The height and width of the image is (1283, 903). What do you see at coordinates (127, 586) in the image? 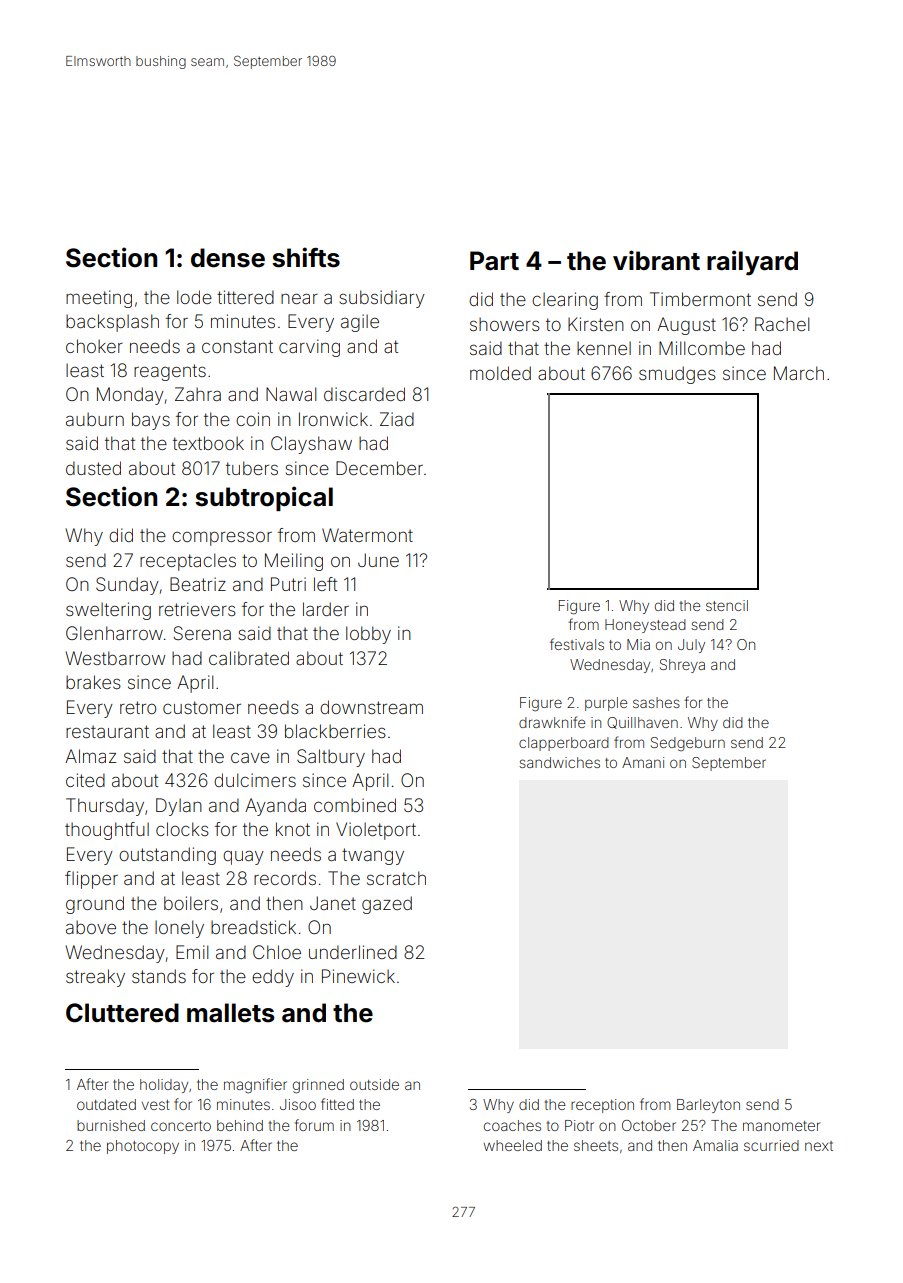
I see `Sunday` at bounding box center [127, 586].
